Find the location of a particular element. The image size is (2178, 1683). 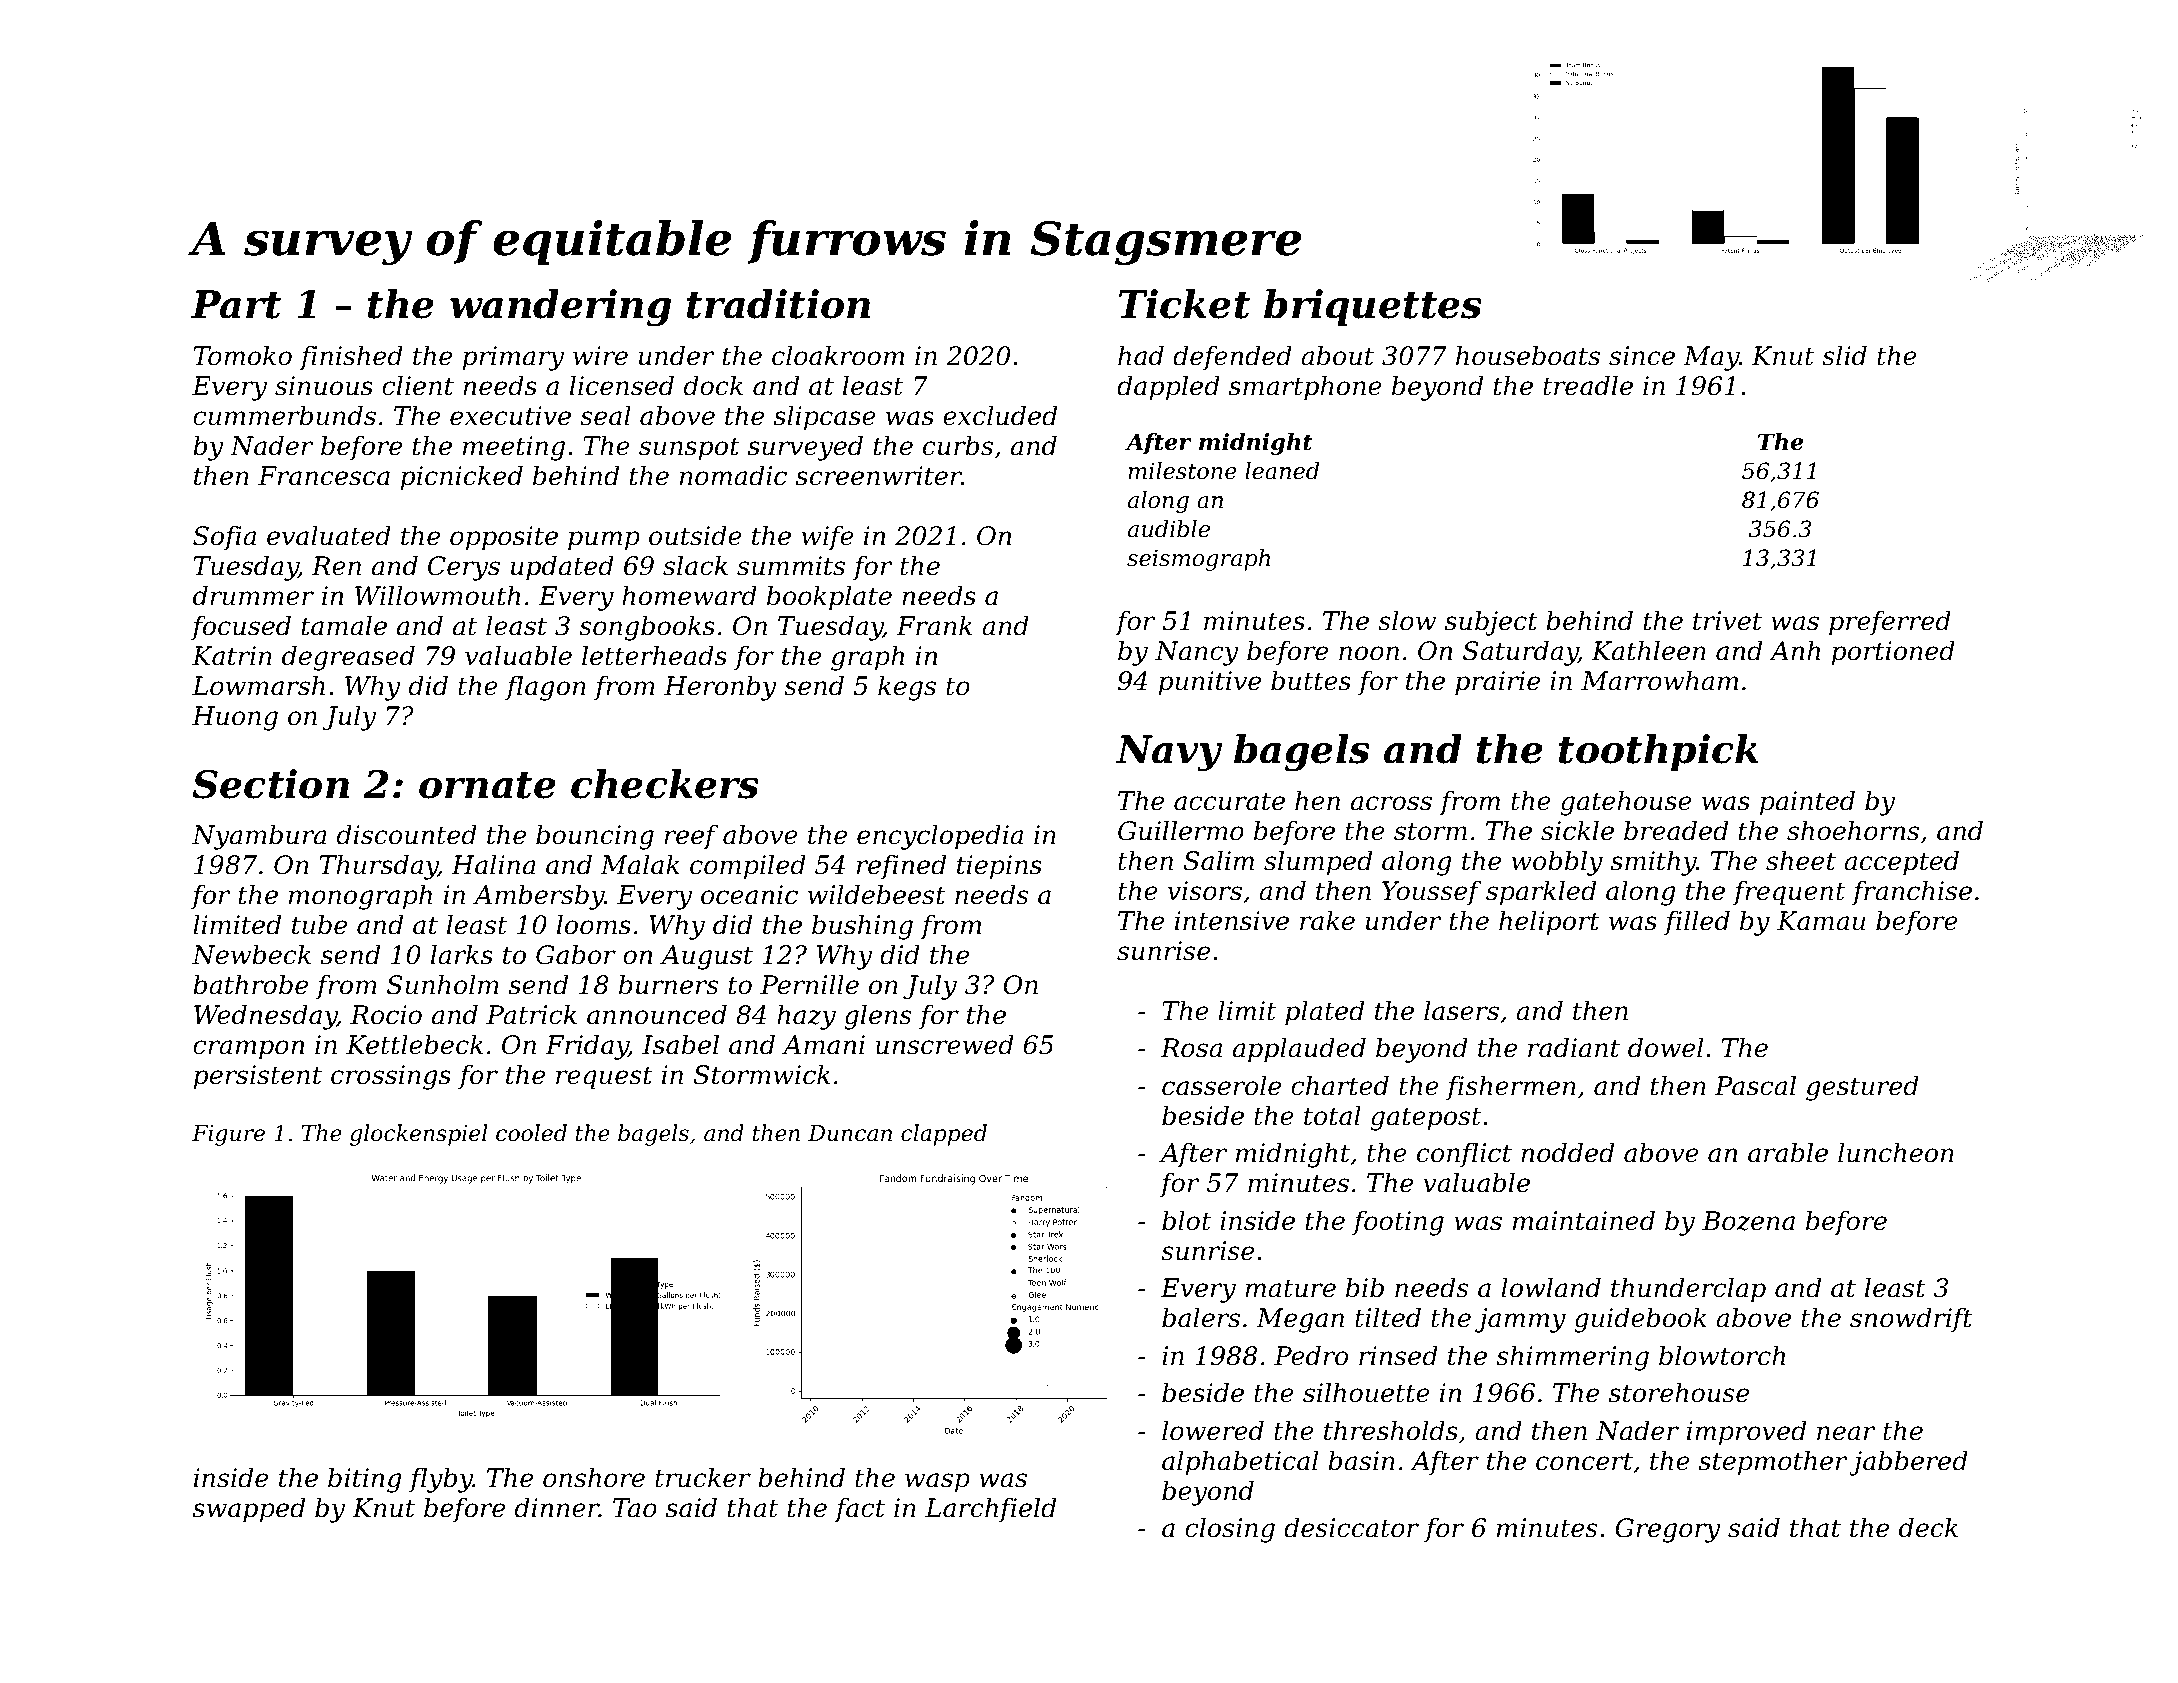

Kamau is located at coordinates (1821, 921).
